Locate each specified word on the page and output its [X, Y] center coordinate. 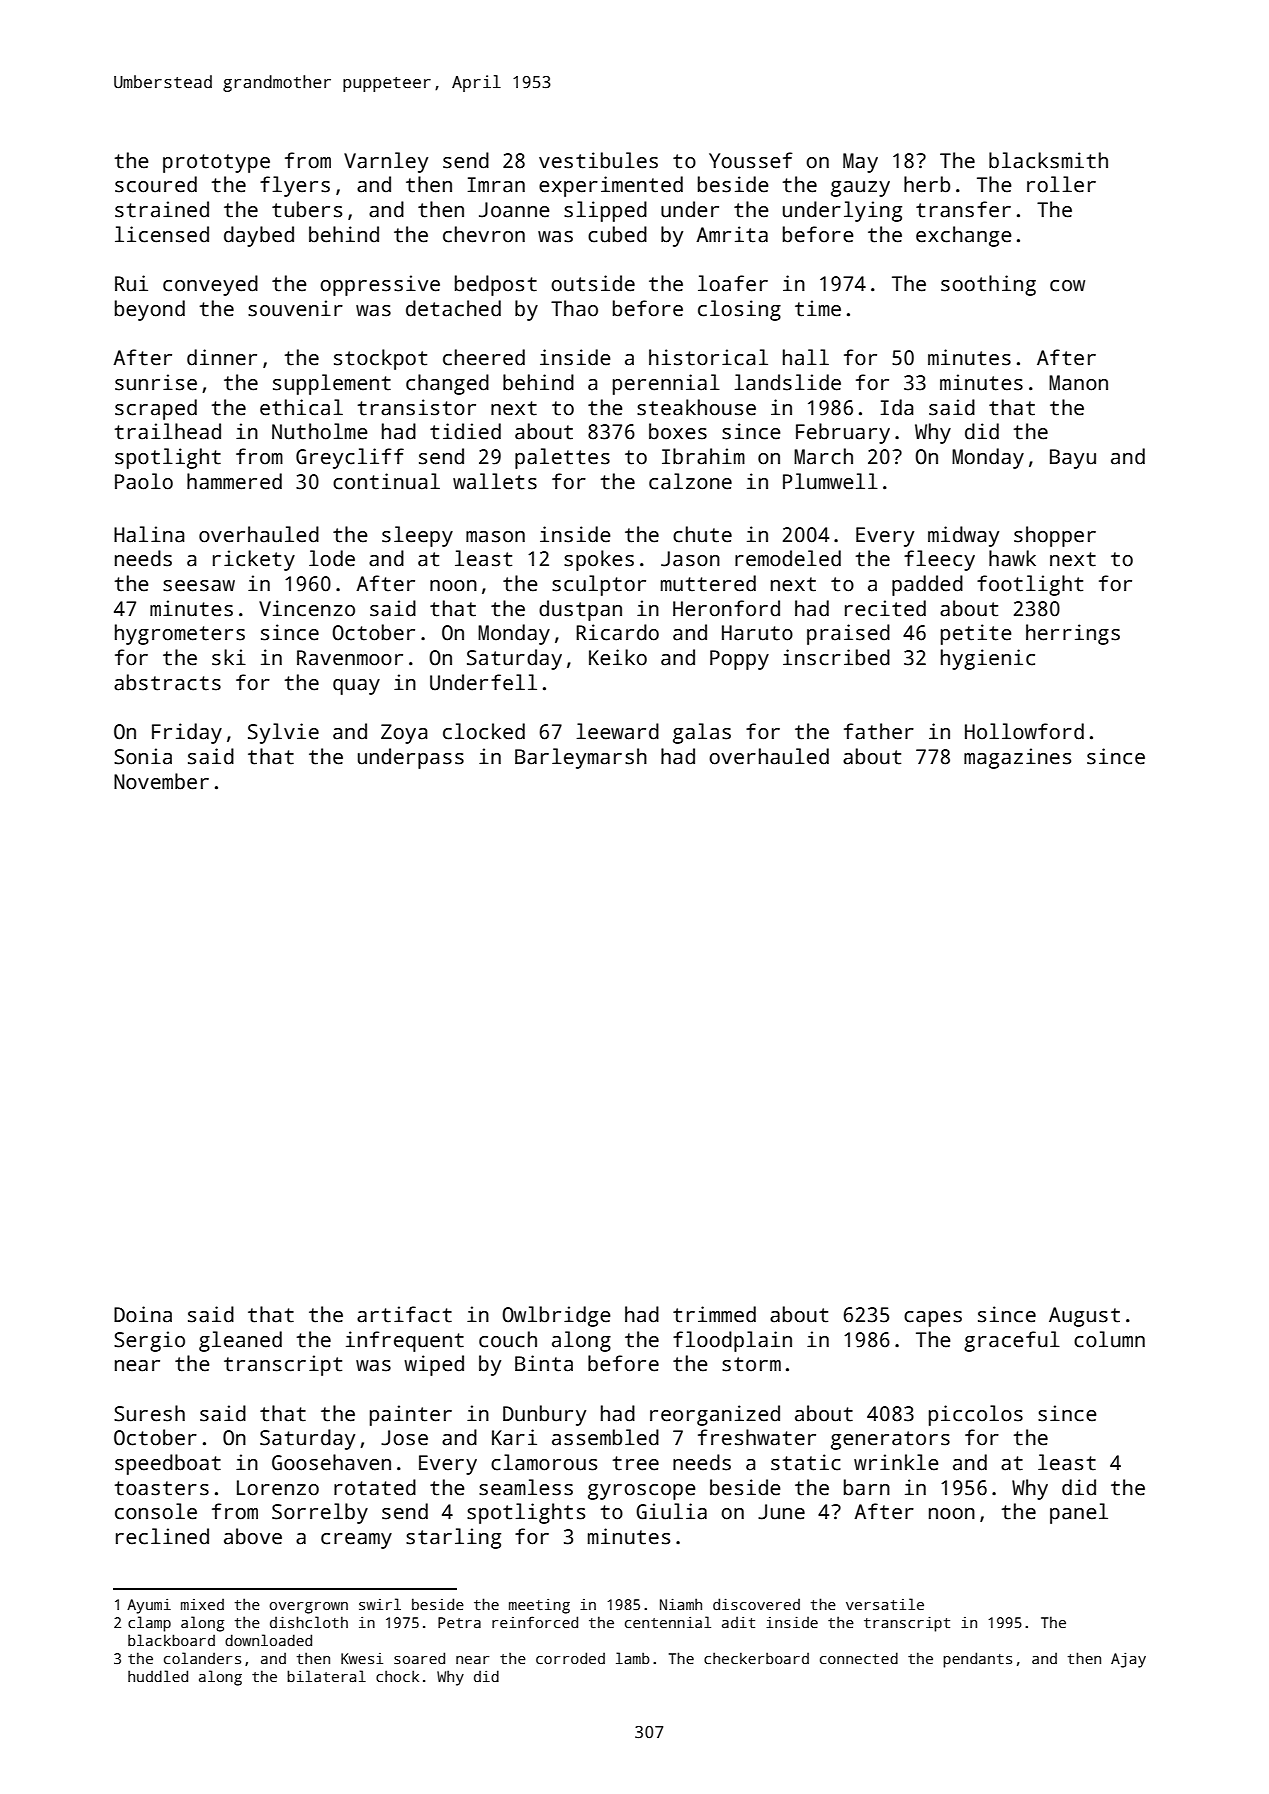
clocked [484, 731]
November [161, 781]
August [1084, 1317]
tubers [307, 209]
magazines [1017, 758]
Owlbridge [556, 1316]
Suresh [149, 1413]
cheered [484, 357]
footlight [1030, 585]
